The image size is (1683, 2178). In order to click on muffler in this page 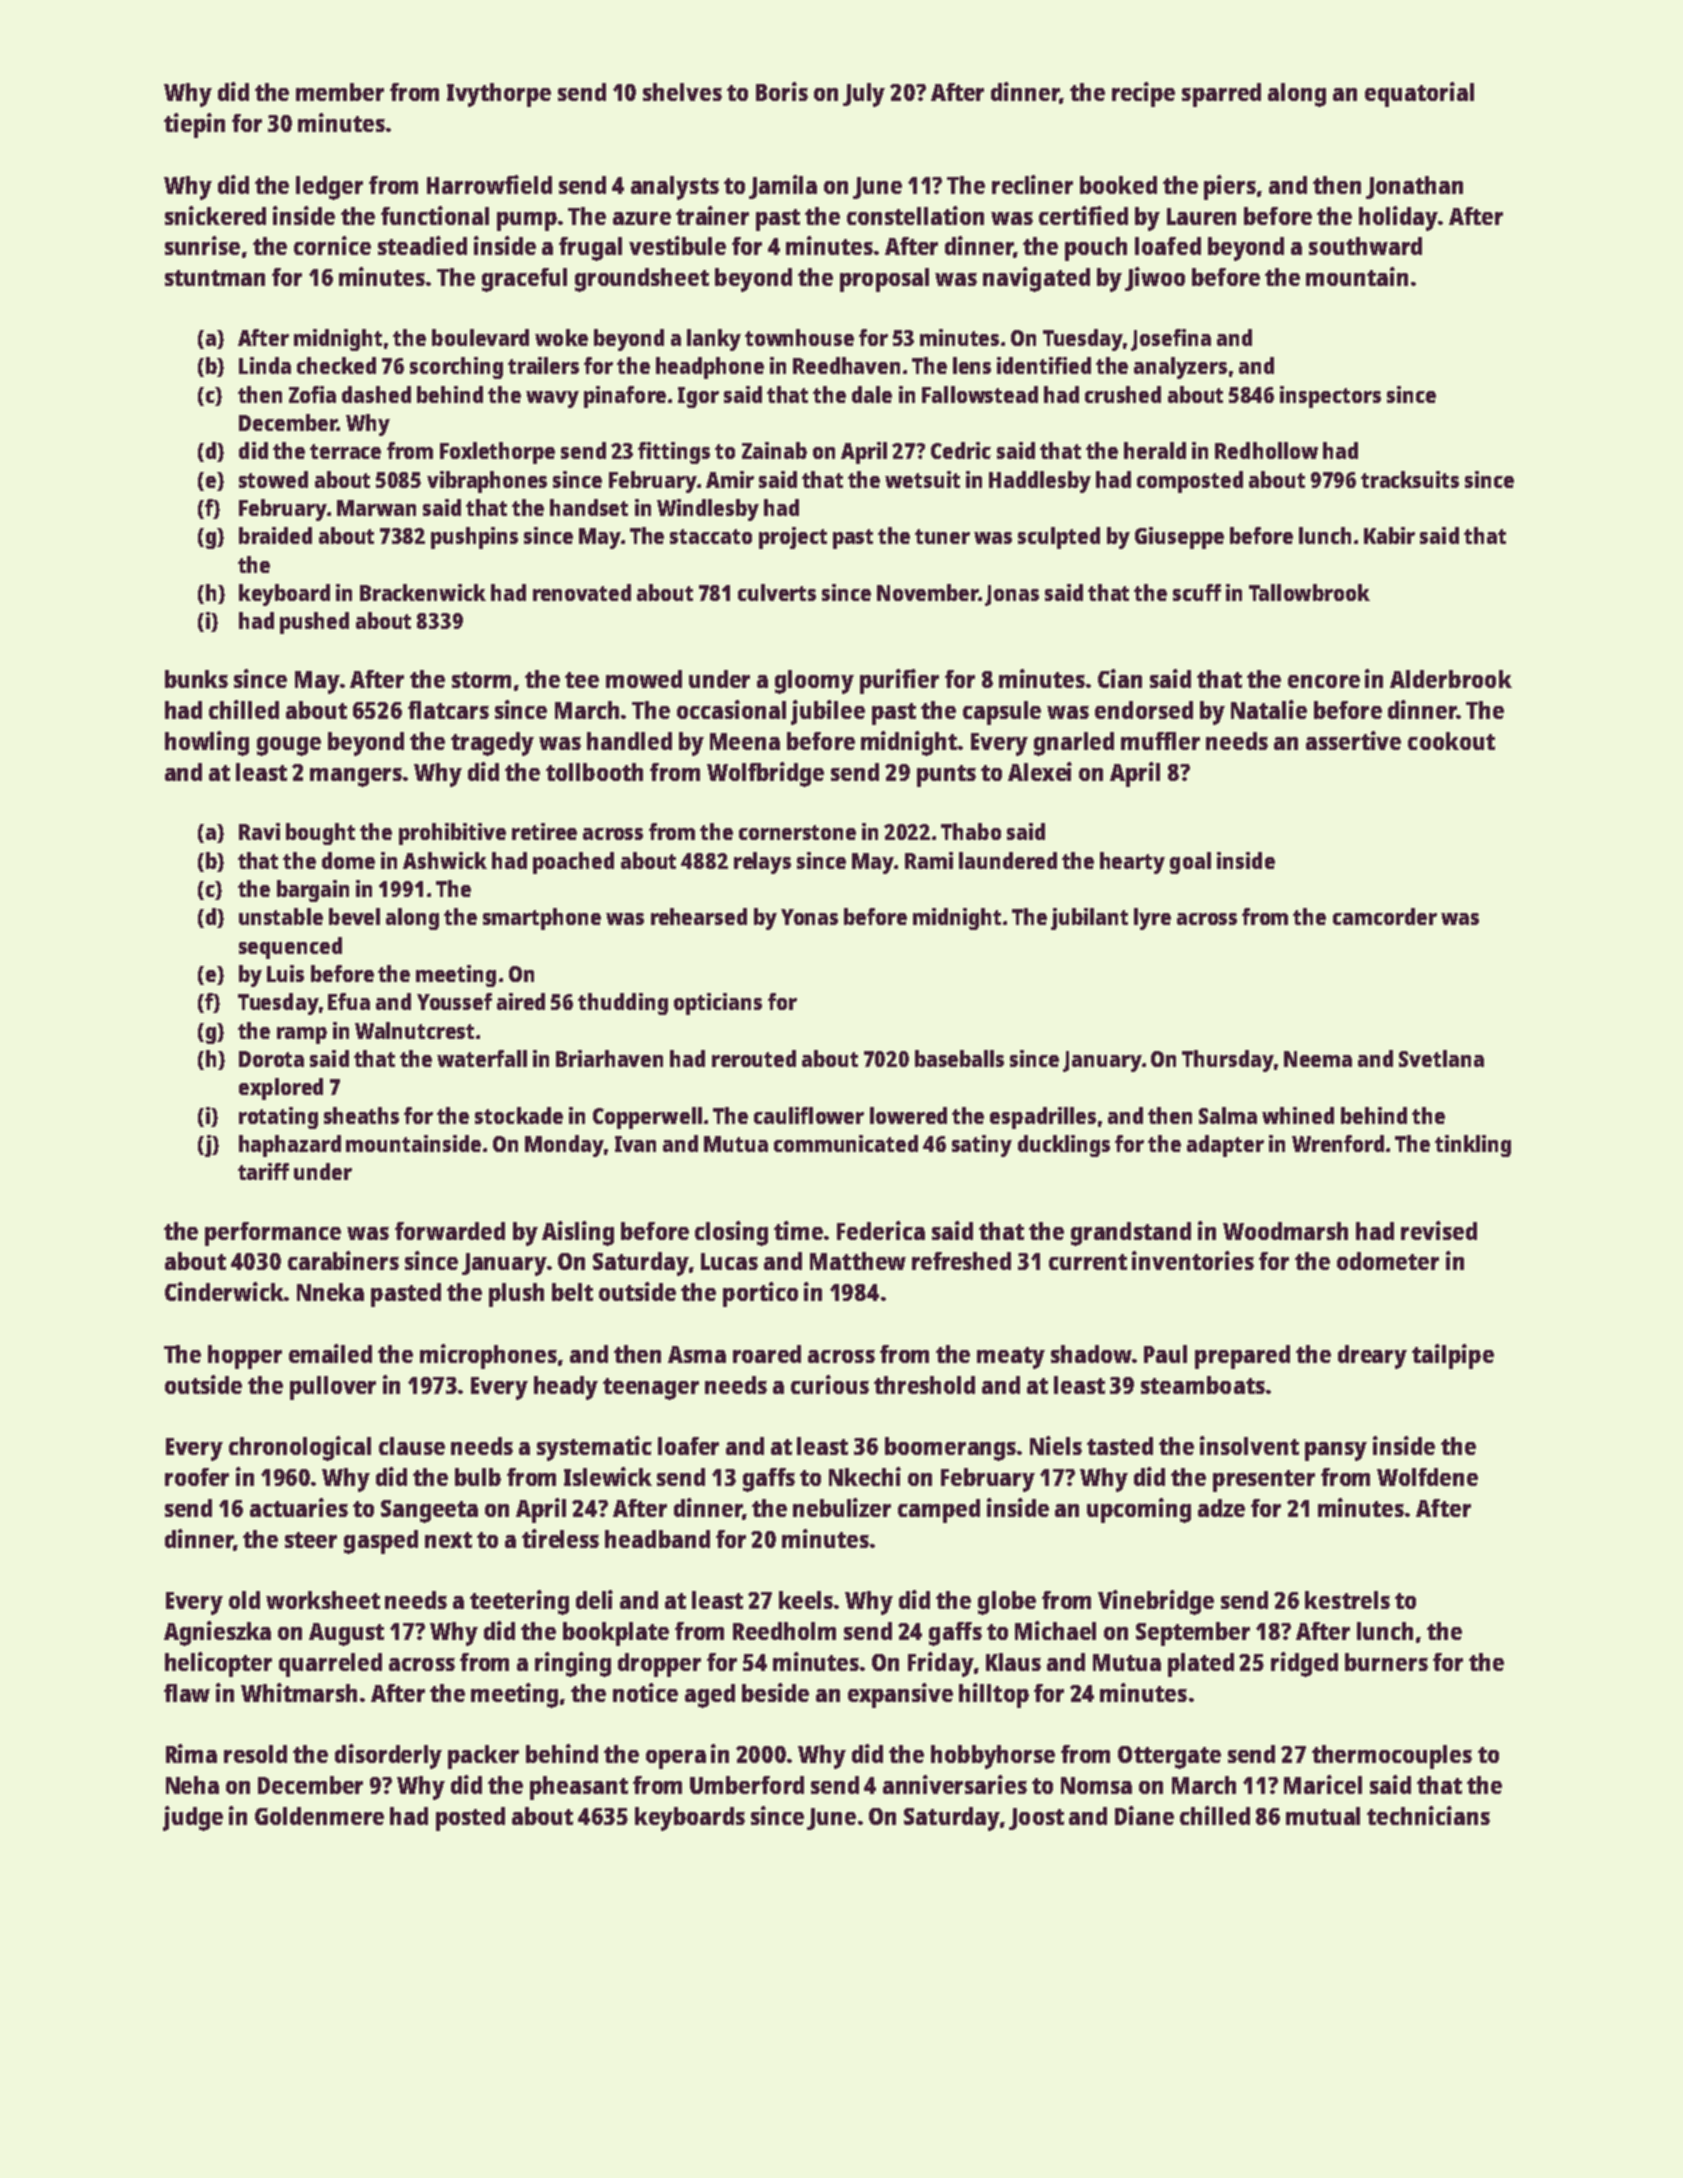, I will do `click(1160, 741)`.
